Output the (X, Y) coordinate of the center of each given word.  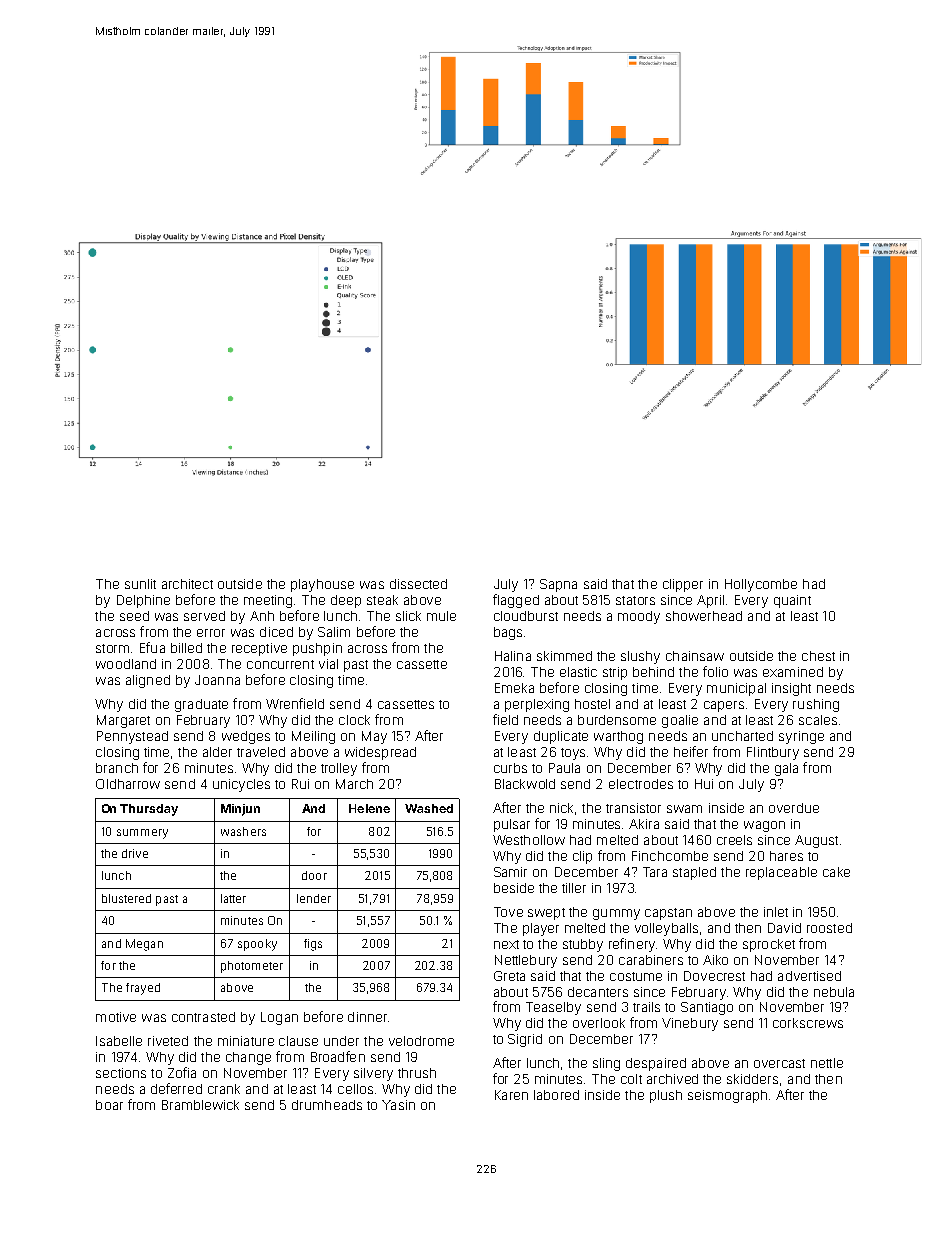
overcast (779, 1063)
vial (328, 664)
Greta (509, 976)
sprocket (769, 945)
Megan (144, 945)
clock (354, 720)
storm (112, 648)
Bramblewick (200, 1105)
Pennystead (132, 737)
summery (142, 834)
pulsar (512, 825)
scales (818, 720)
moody (639, 617)
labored (556, 1095)
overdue (794, 808)
